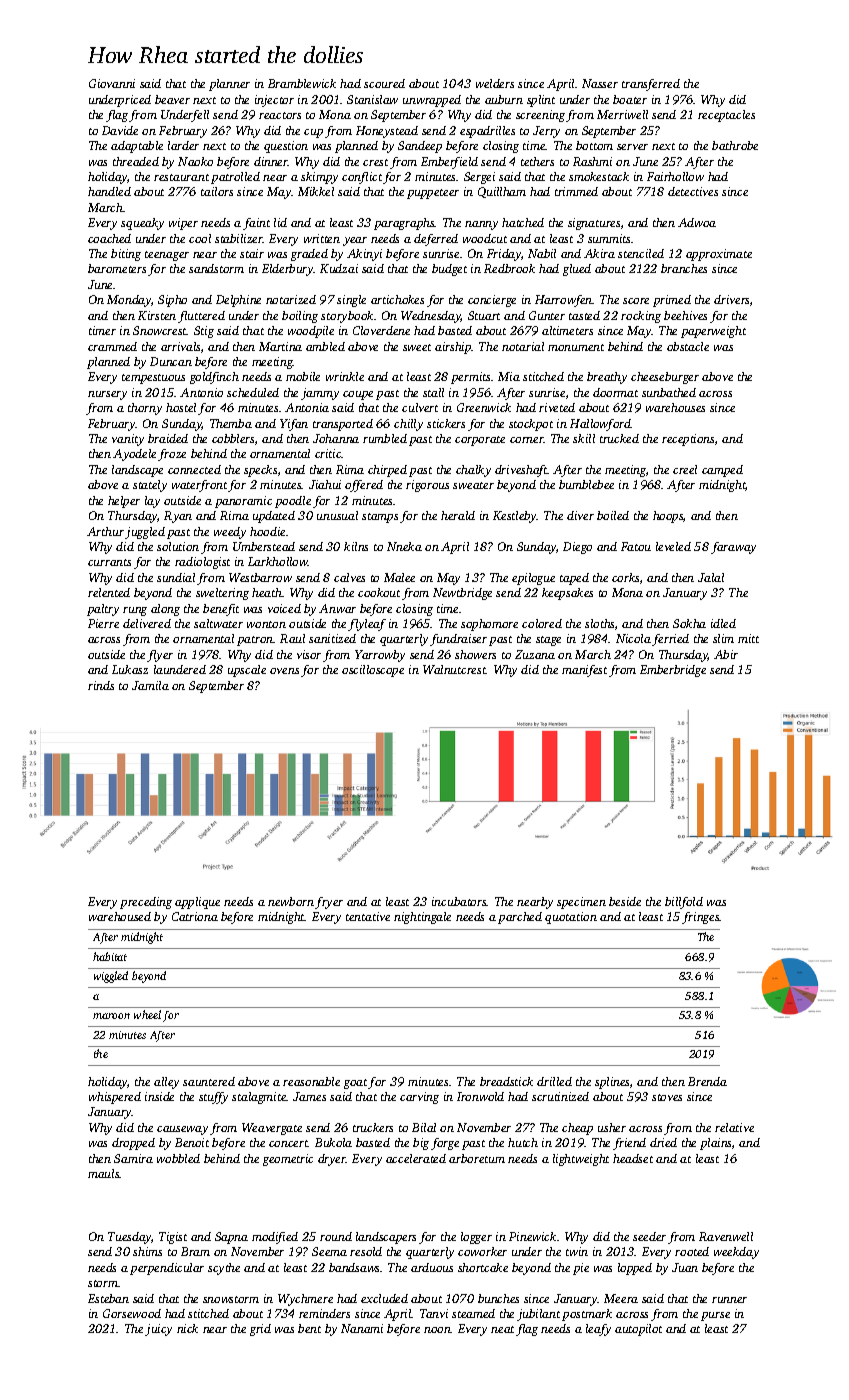  Describe the element at coordinates (422, 918) in the document. I see `nightingale` at that location.
